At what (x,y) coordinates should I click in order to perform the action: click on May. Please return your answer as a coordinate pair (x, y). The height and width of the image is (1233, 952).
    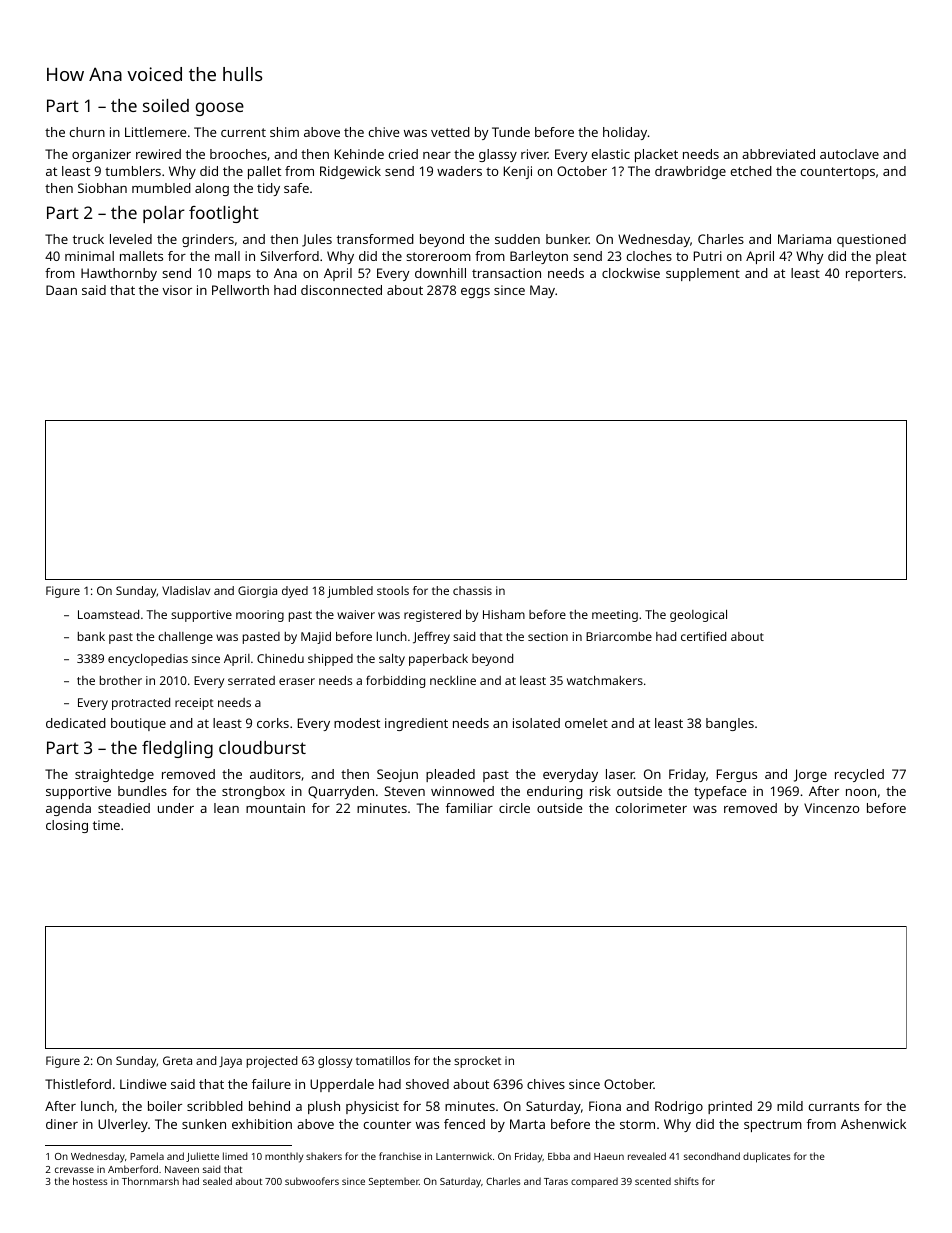
    Looking at the image, I should click on (542, 291).
